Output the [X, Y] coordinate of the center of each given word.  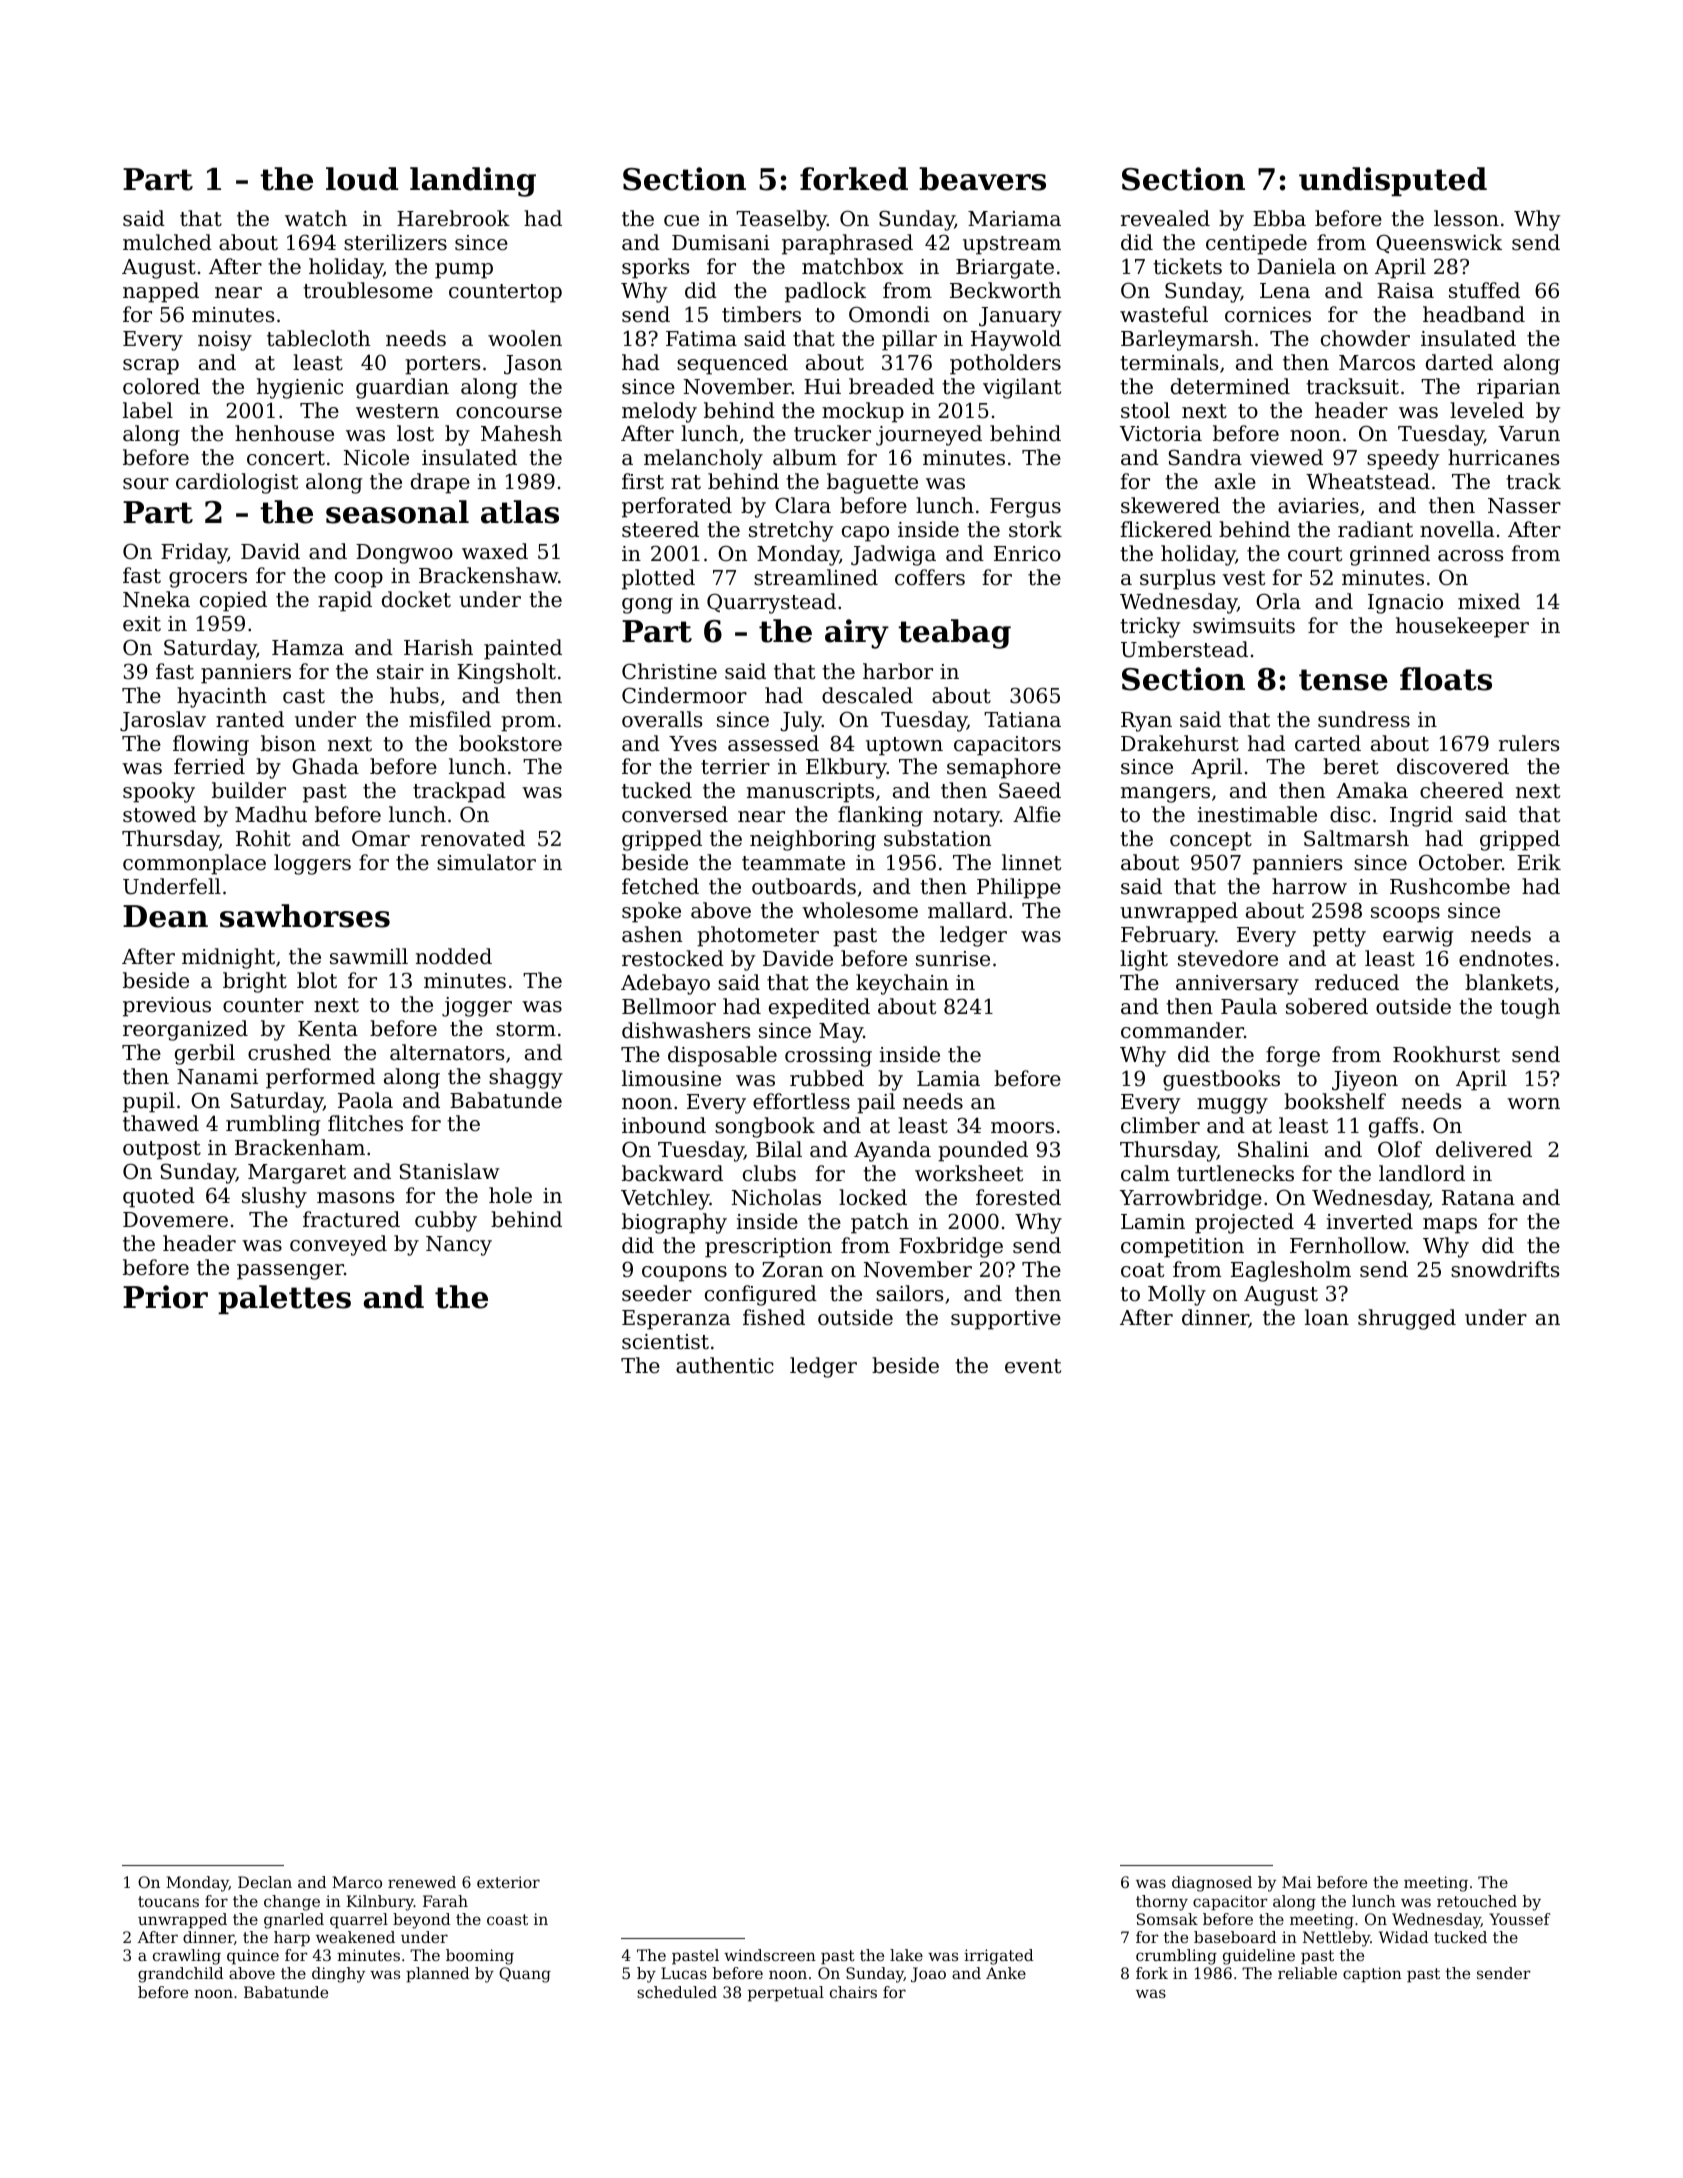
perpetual [786, 1994]
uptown [904, 746]
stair [400, 672]
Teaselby [781, 220]
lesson [1466, 218]
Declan [265, 1882]
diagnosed [1212, 1884]
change [292, 1903]
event [1033, 1366]
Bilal [779, 1149]
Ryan [1146, 722]
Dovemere [175, 1220]
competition [1182, 1248]
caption [1372, 1975]
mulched [167, 242]
